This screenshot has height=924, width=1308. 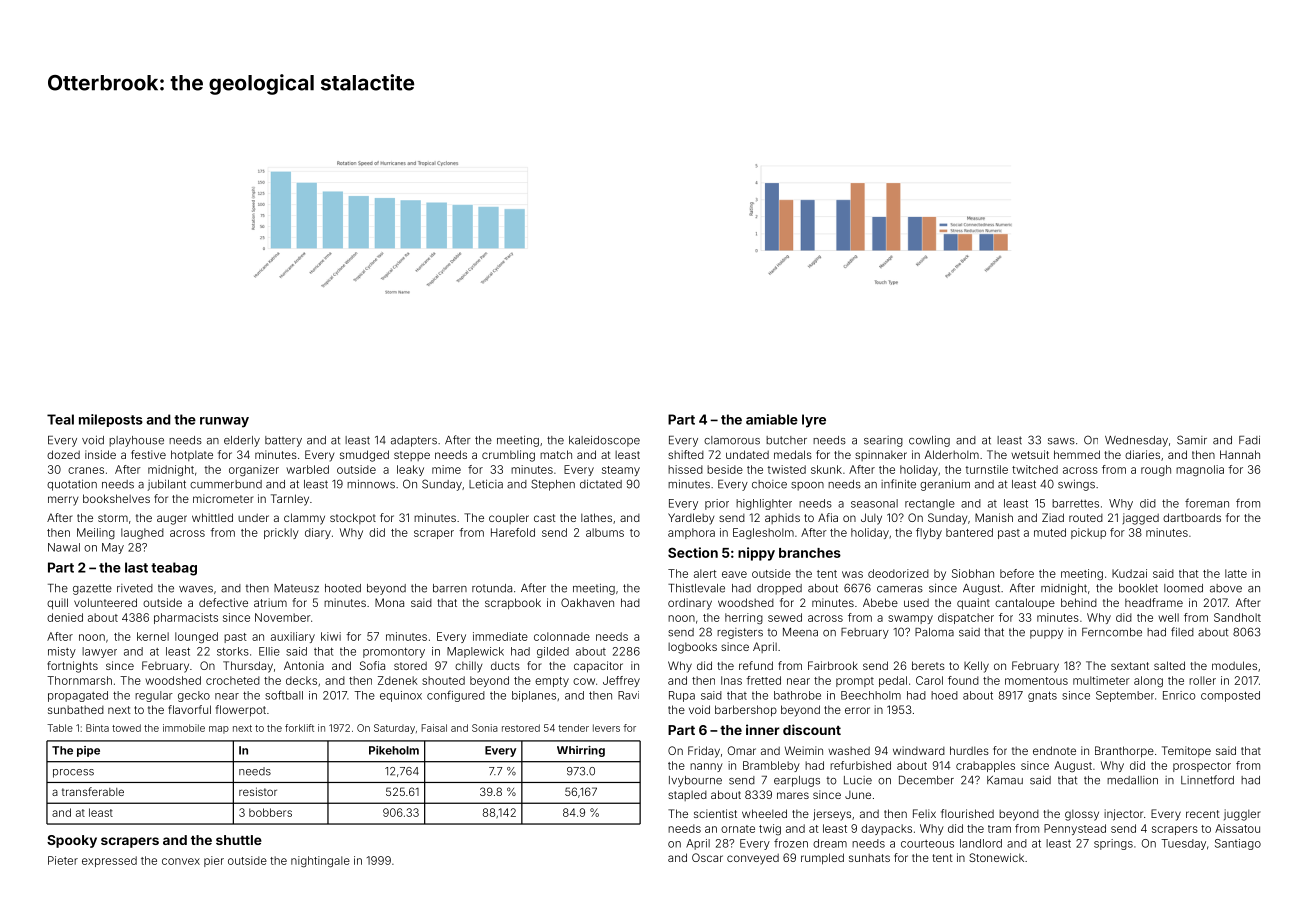 What do you see at coordinates (154, 696) in the screenshot?
I see `regular` at bounding box center [154, 696].
